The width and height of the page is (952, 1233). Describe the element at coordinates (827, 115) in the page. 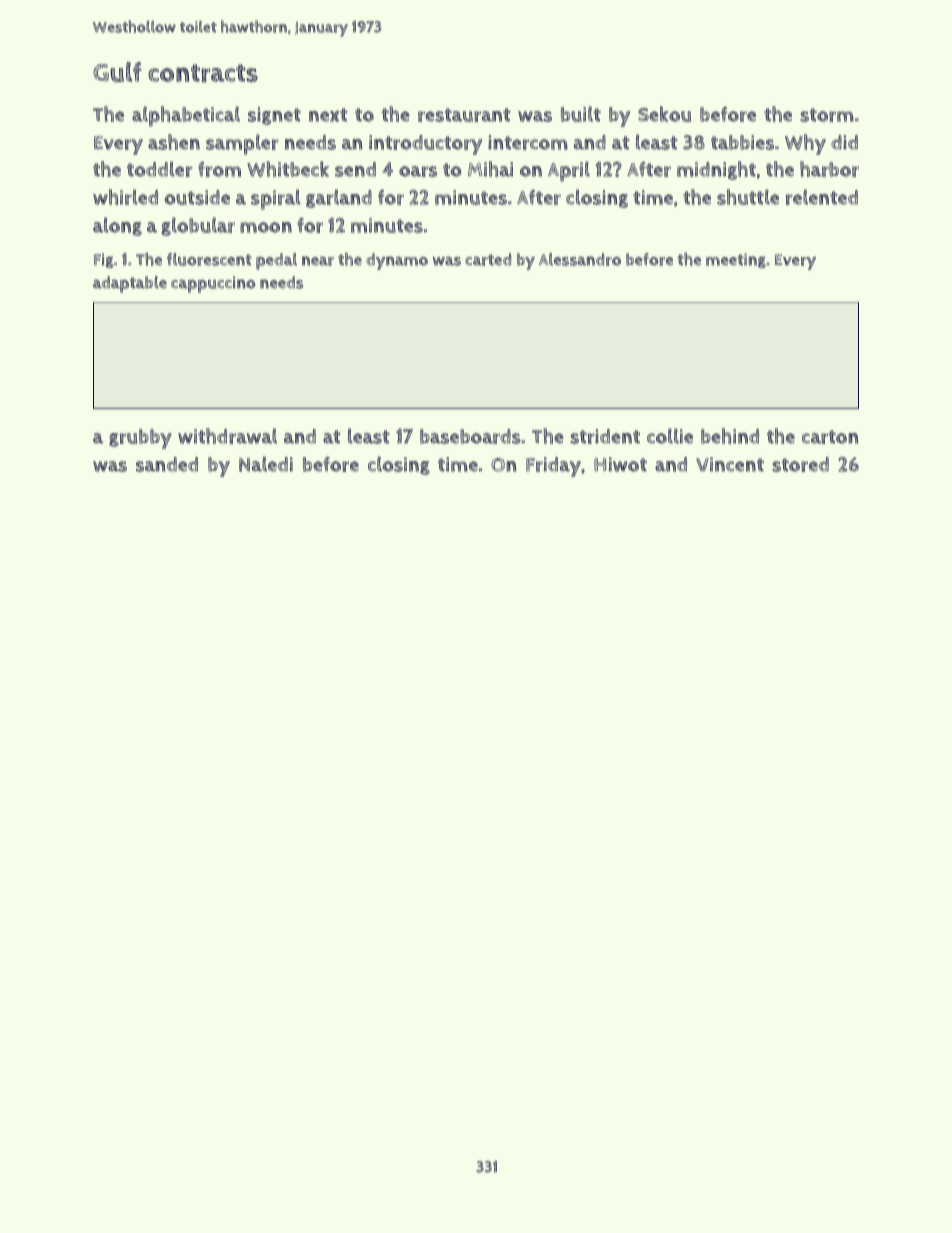

I see `storm` at that location.
